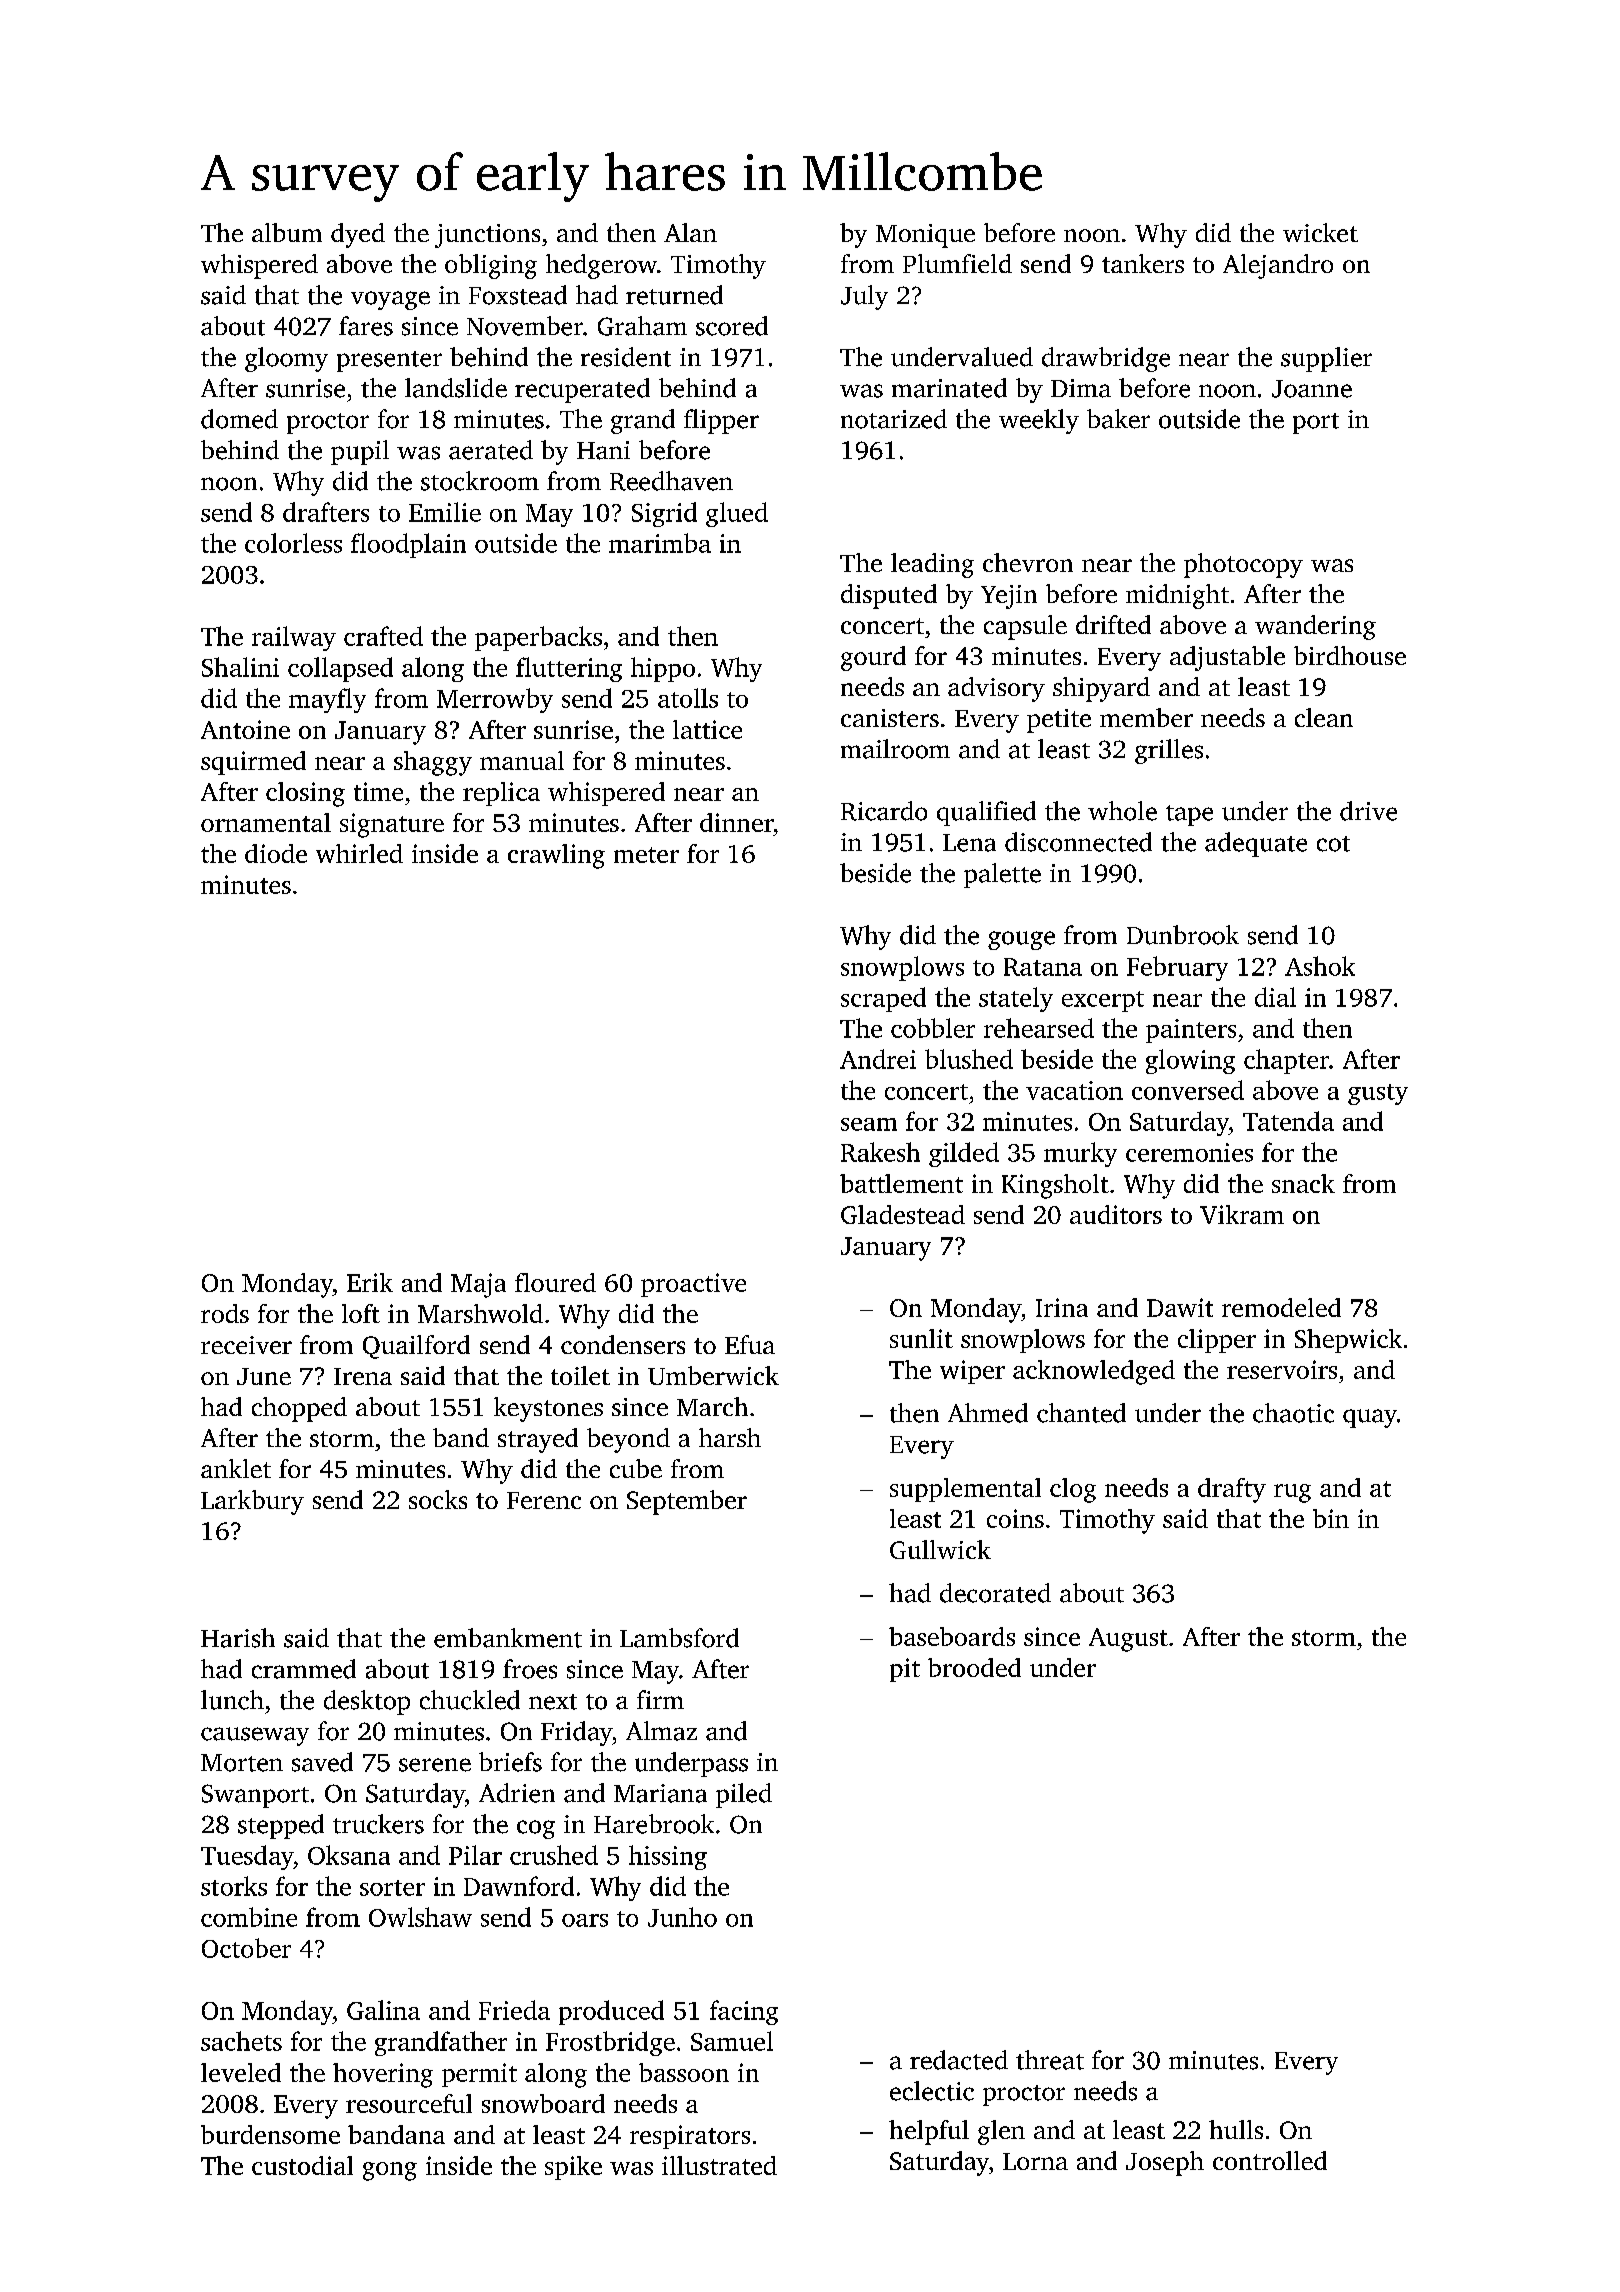  What do you see at coordinates (1324, 717) in the image?
I see `clean` at bounding box center [1324, 717].
